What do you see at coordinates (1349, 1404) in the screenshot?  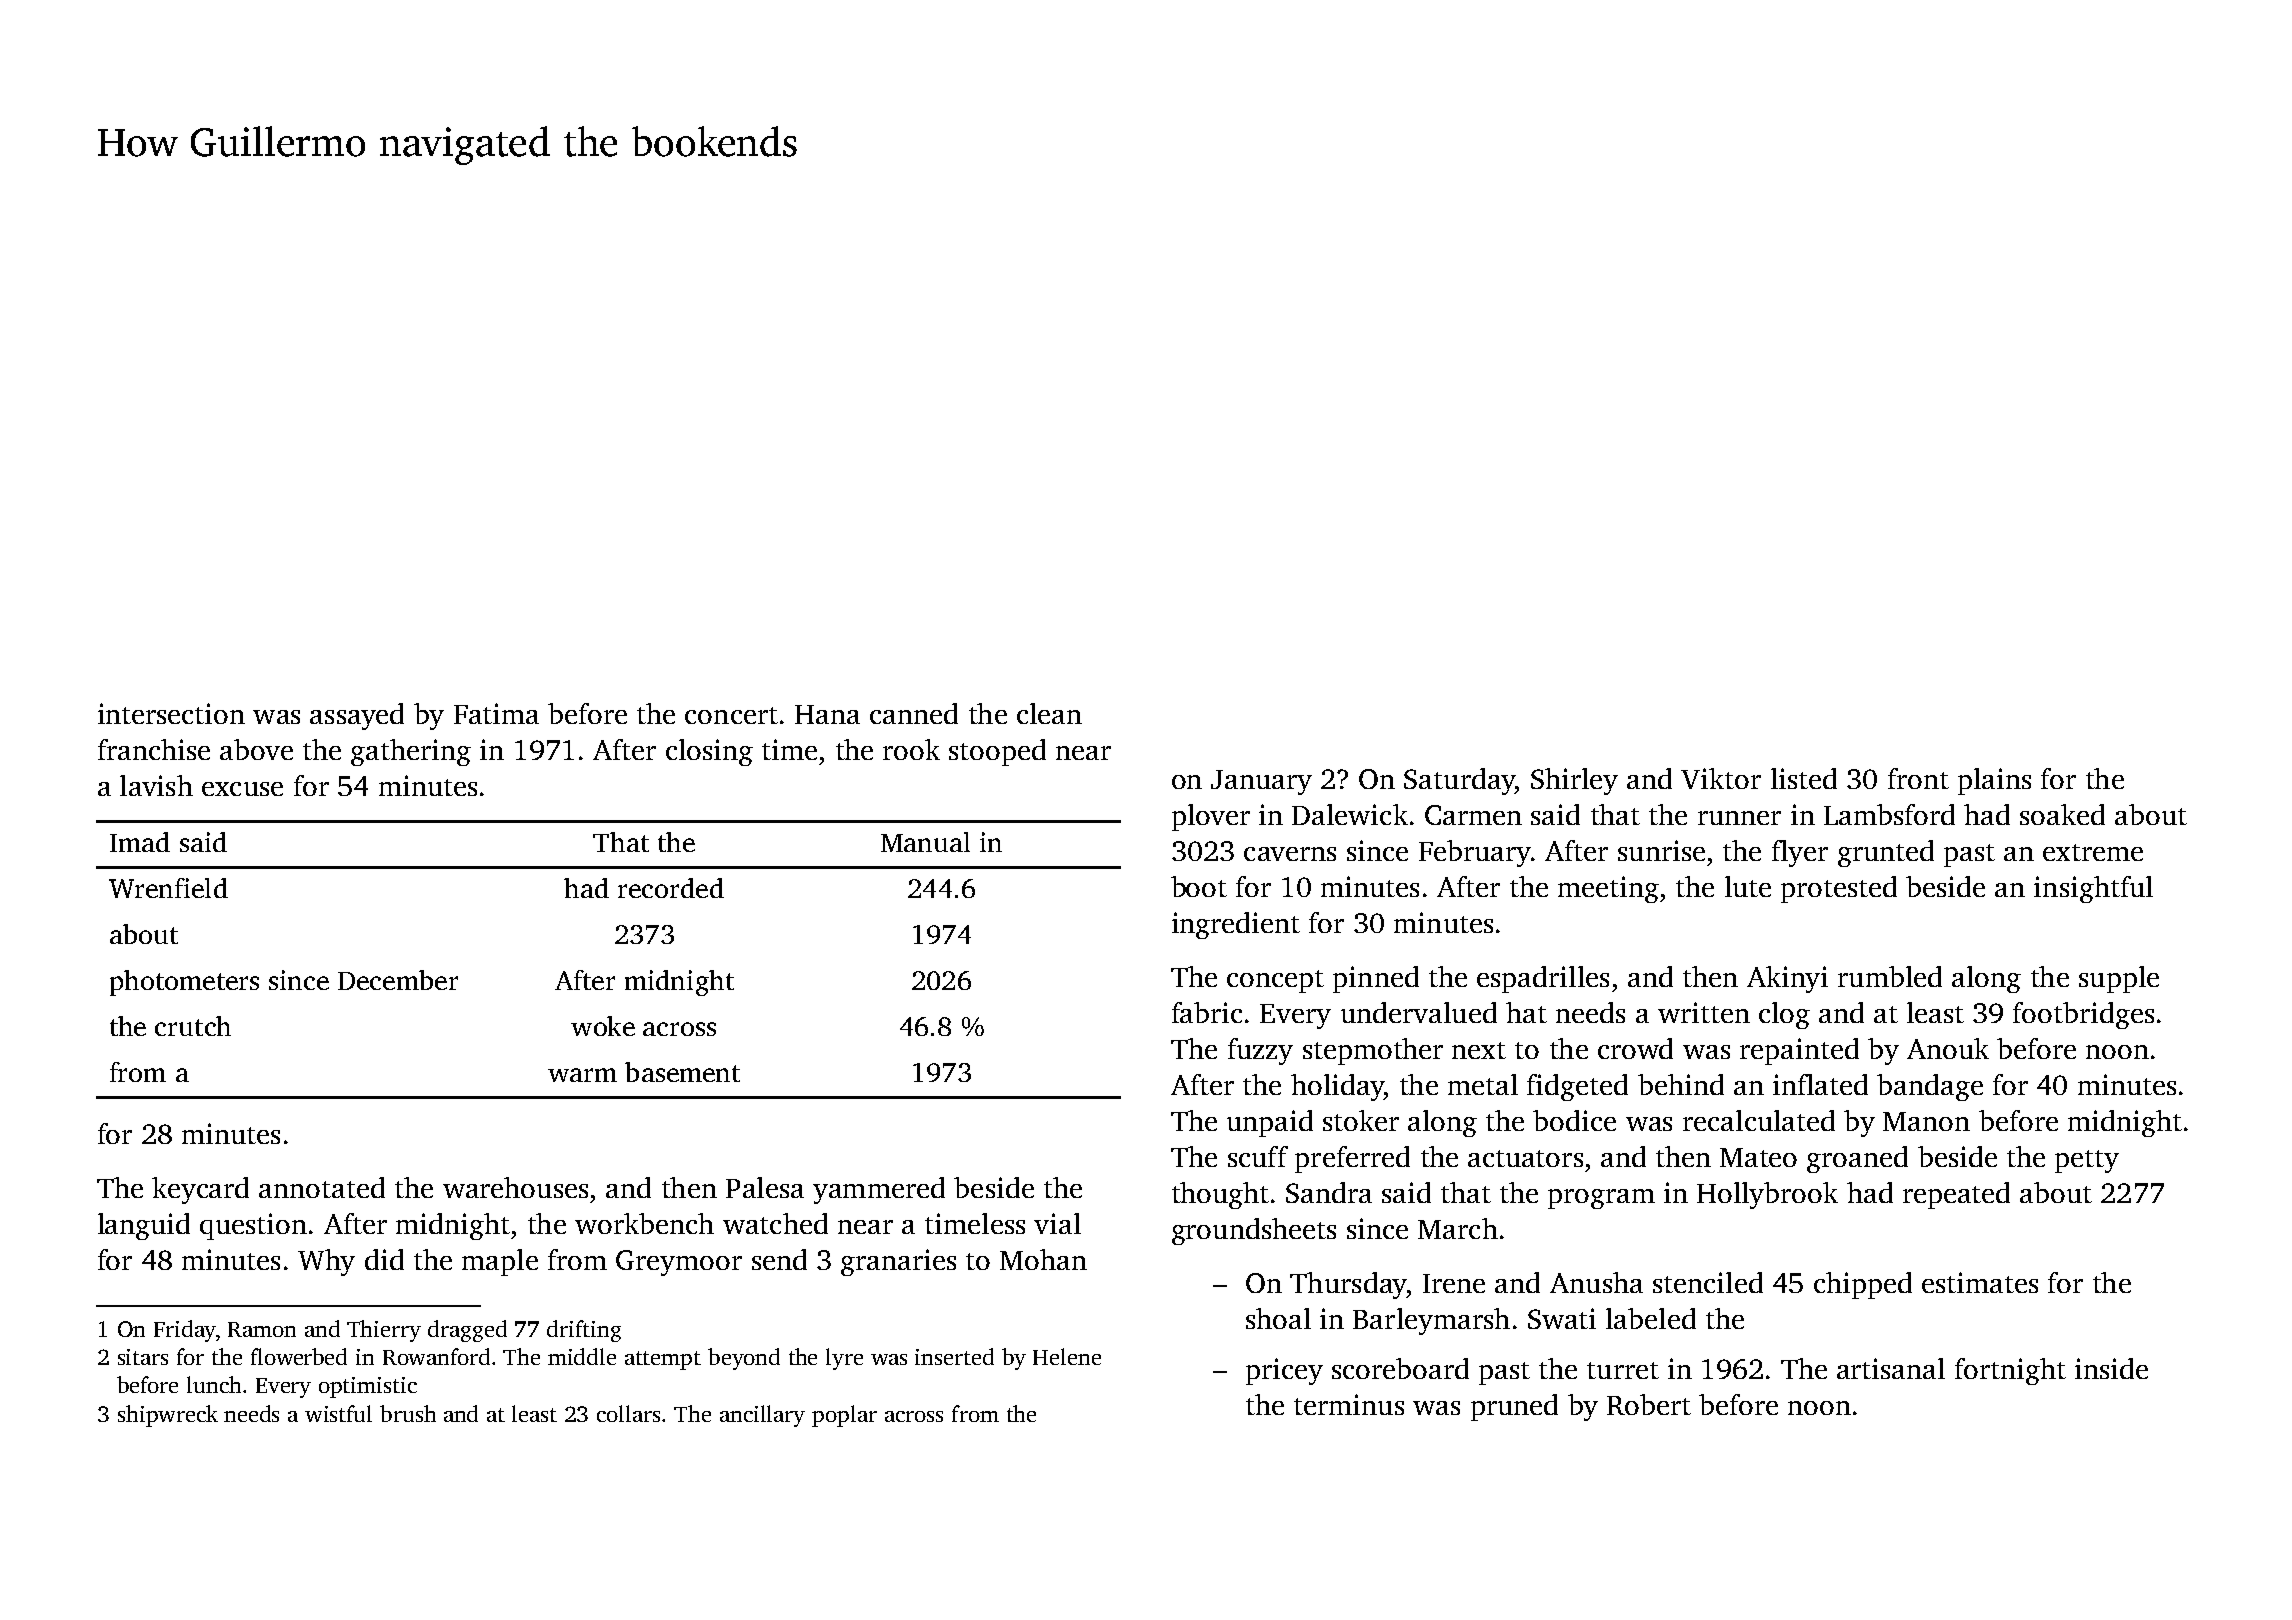 I see `terminus` at bounding box center [1349, 1404].
